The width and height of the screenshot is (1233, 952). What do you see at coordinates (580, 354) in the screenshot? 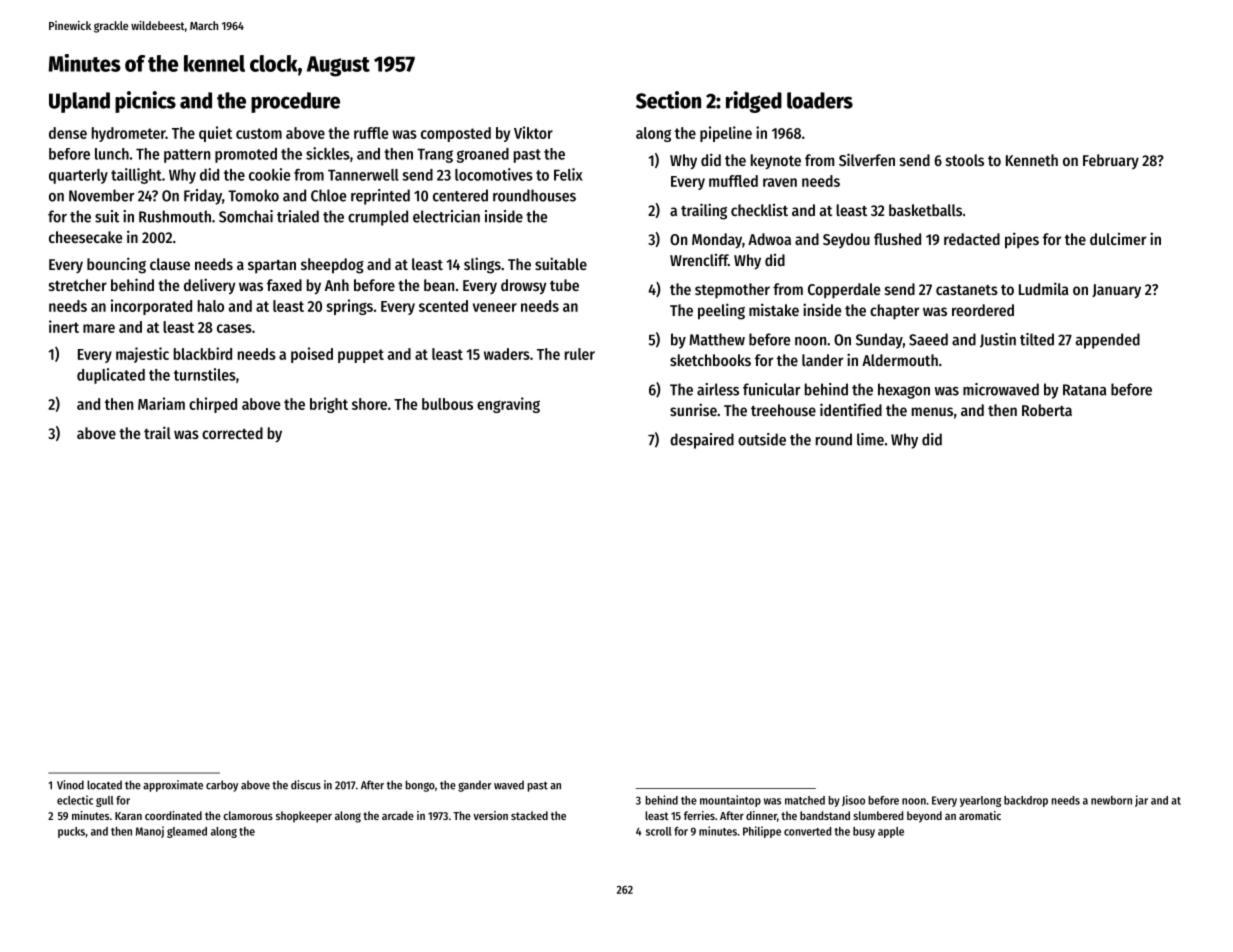
I see `ruler` at bounding box center [580, 354].
